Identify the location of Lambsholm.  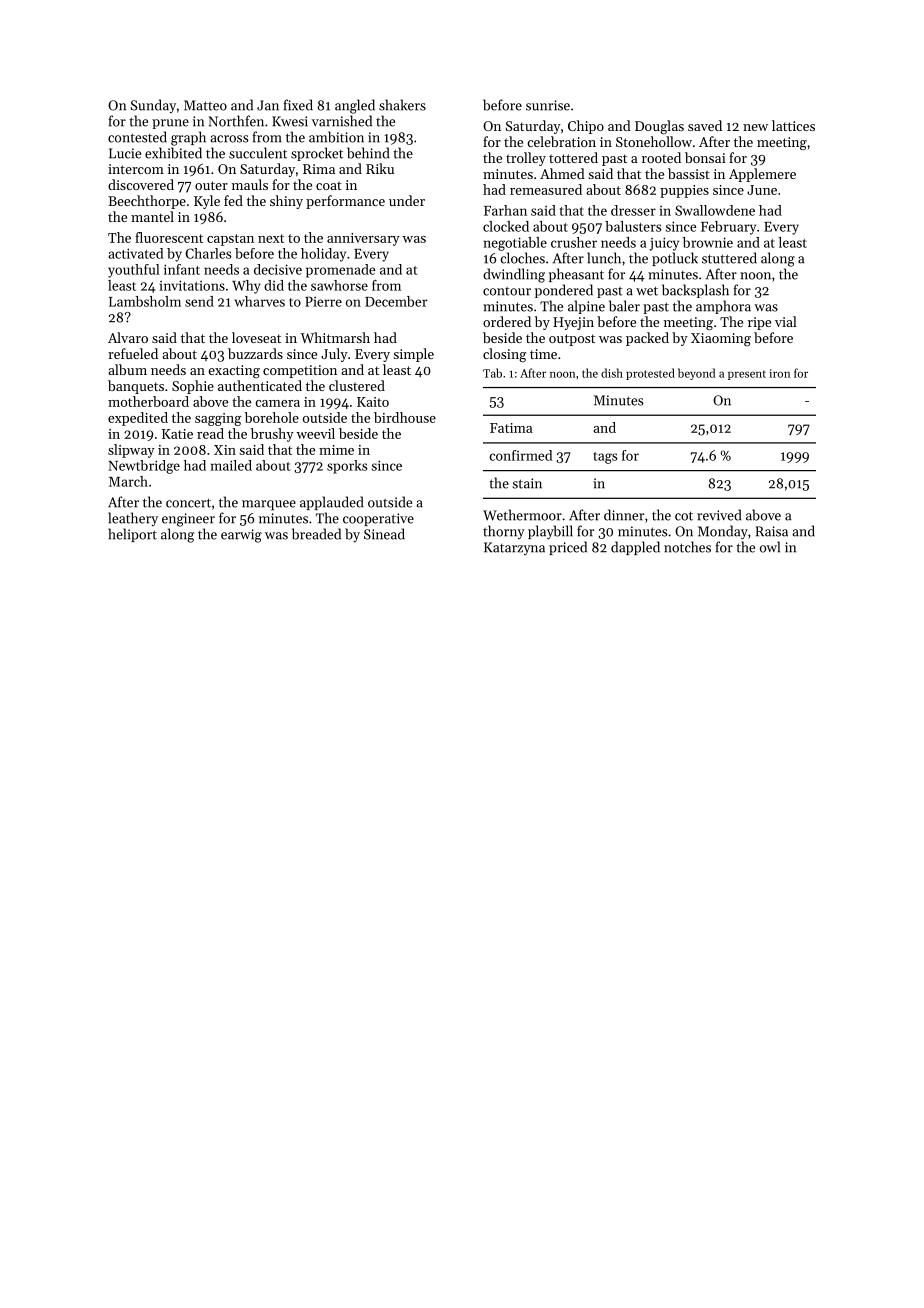
(145, 301).
